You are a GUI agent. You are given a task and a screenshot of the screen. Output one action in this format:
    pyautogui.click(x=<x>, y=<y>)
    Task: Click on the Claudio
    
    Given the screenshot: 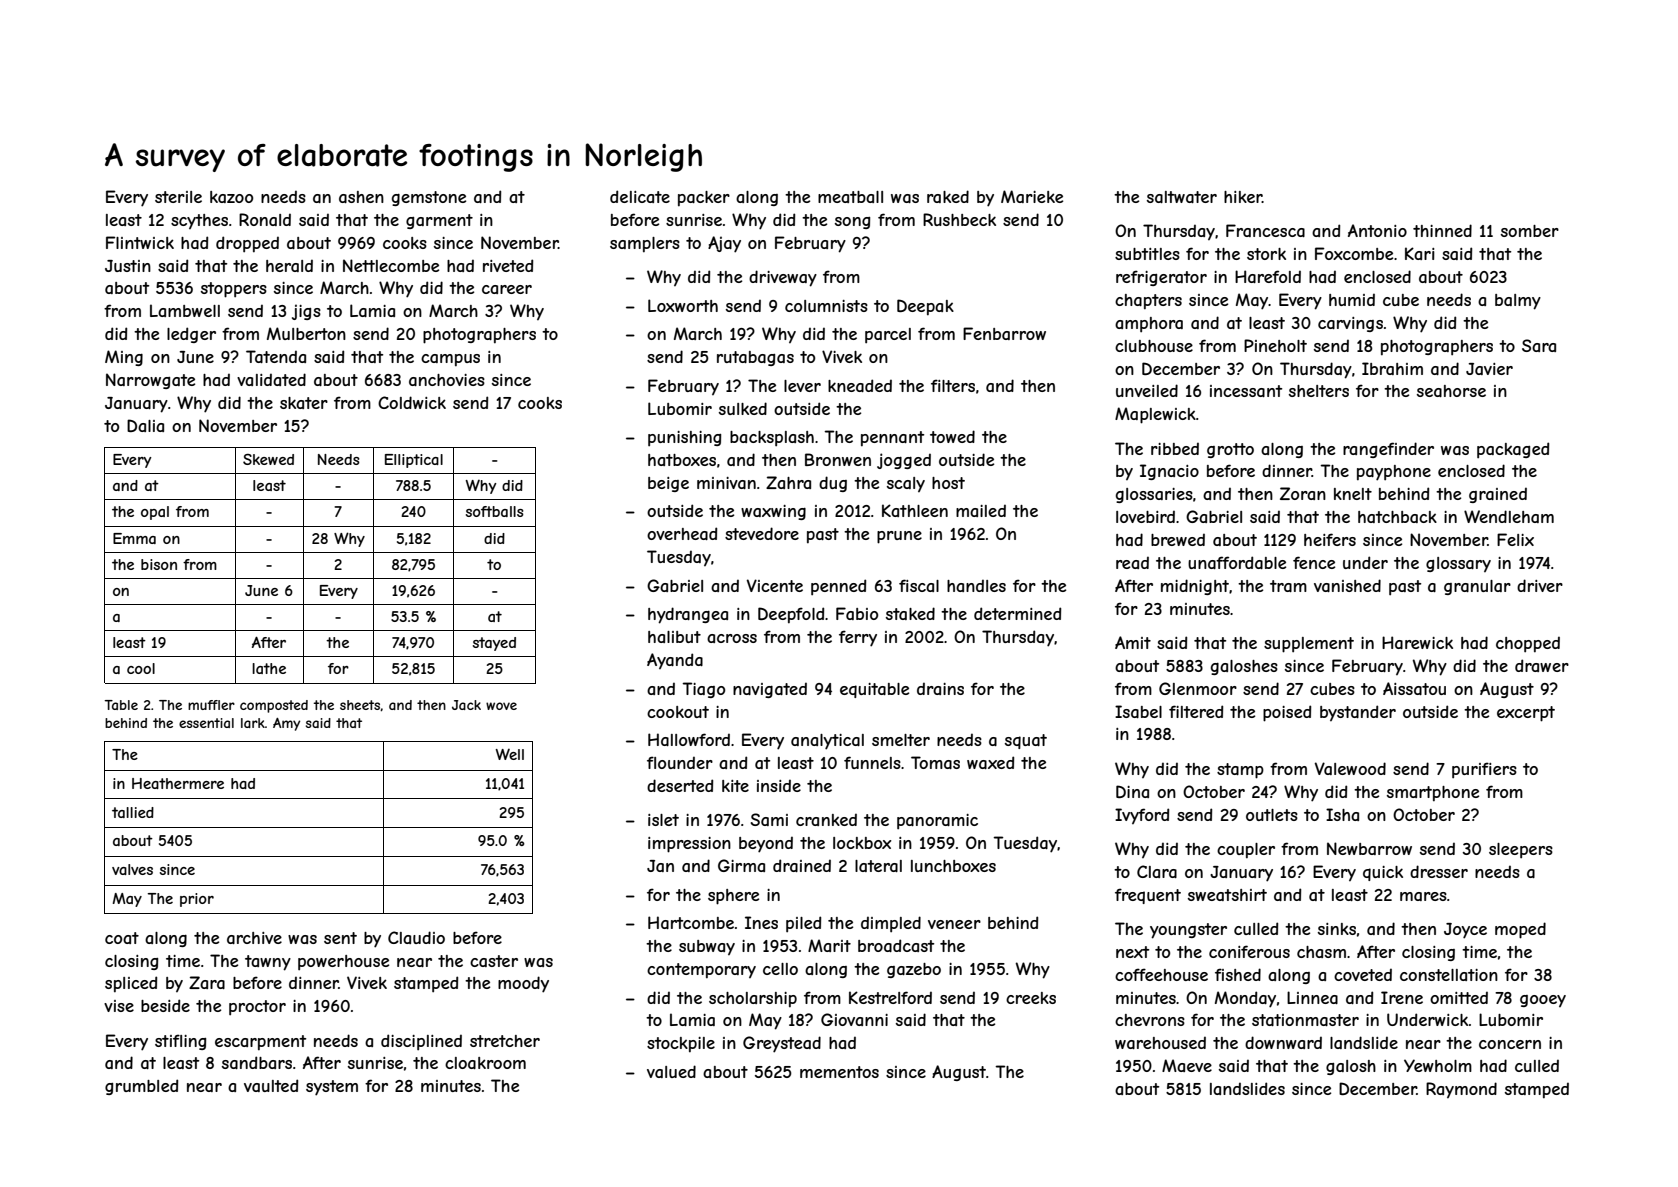 What is the action you would take?
    pyautogui.click(x=416, y=937)
